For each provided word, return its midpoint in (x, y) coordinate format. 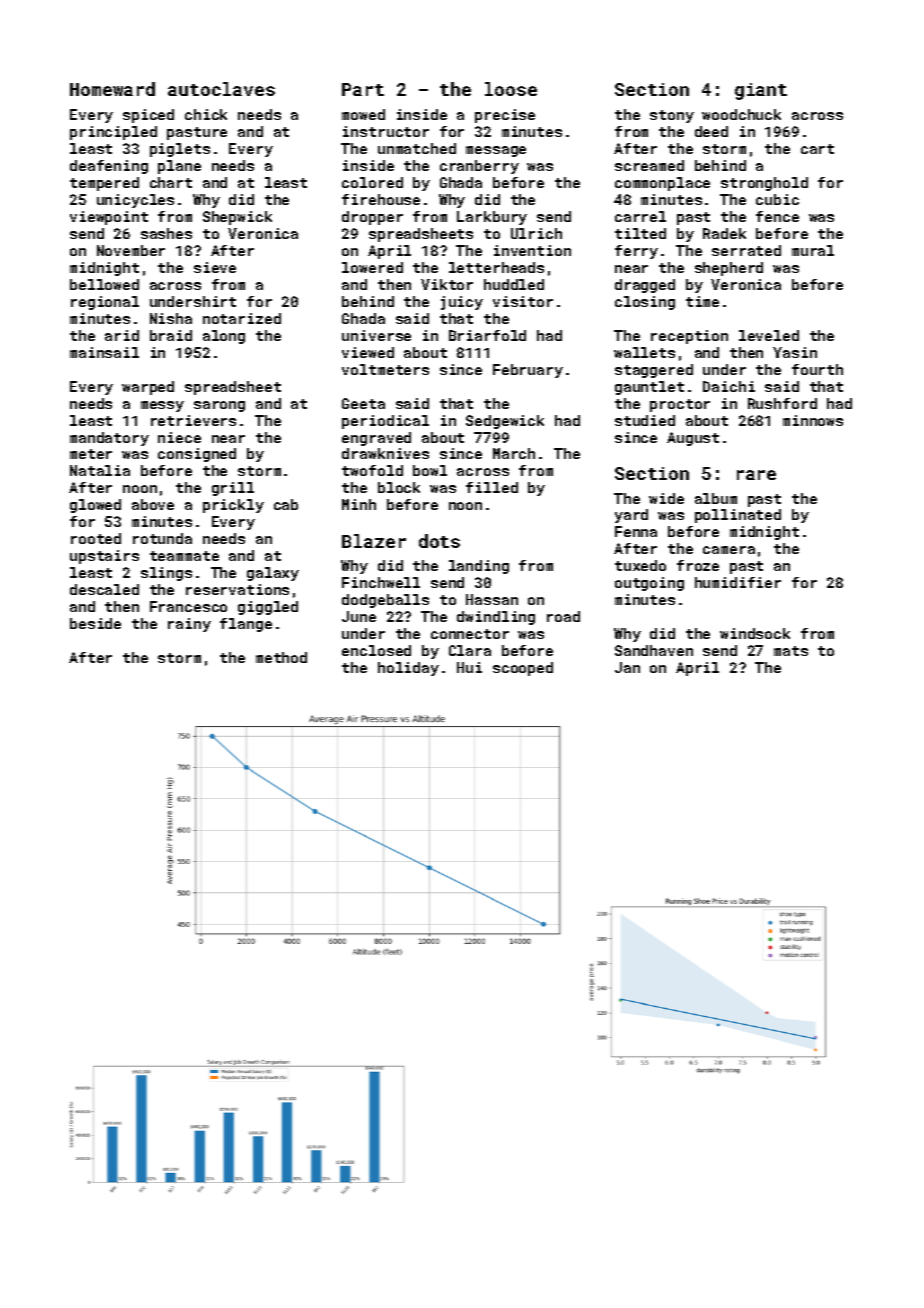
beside (95, 623)
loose (511, 89)
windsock (755, 633)
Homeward (112, 89)
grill (233, 489)
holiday (408, 669)
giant (761, 91)
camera (729, 550)
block (399, 487)
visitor (523, 301)
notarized (242, 318)
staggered (654, 371)
